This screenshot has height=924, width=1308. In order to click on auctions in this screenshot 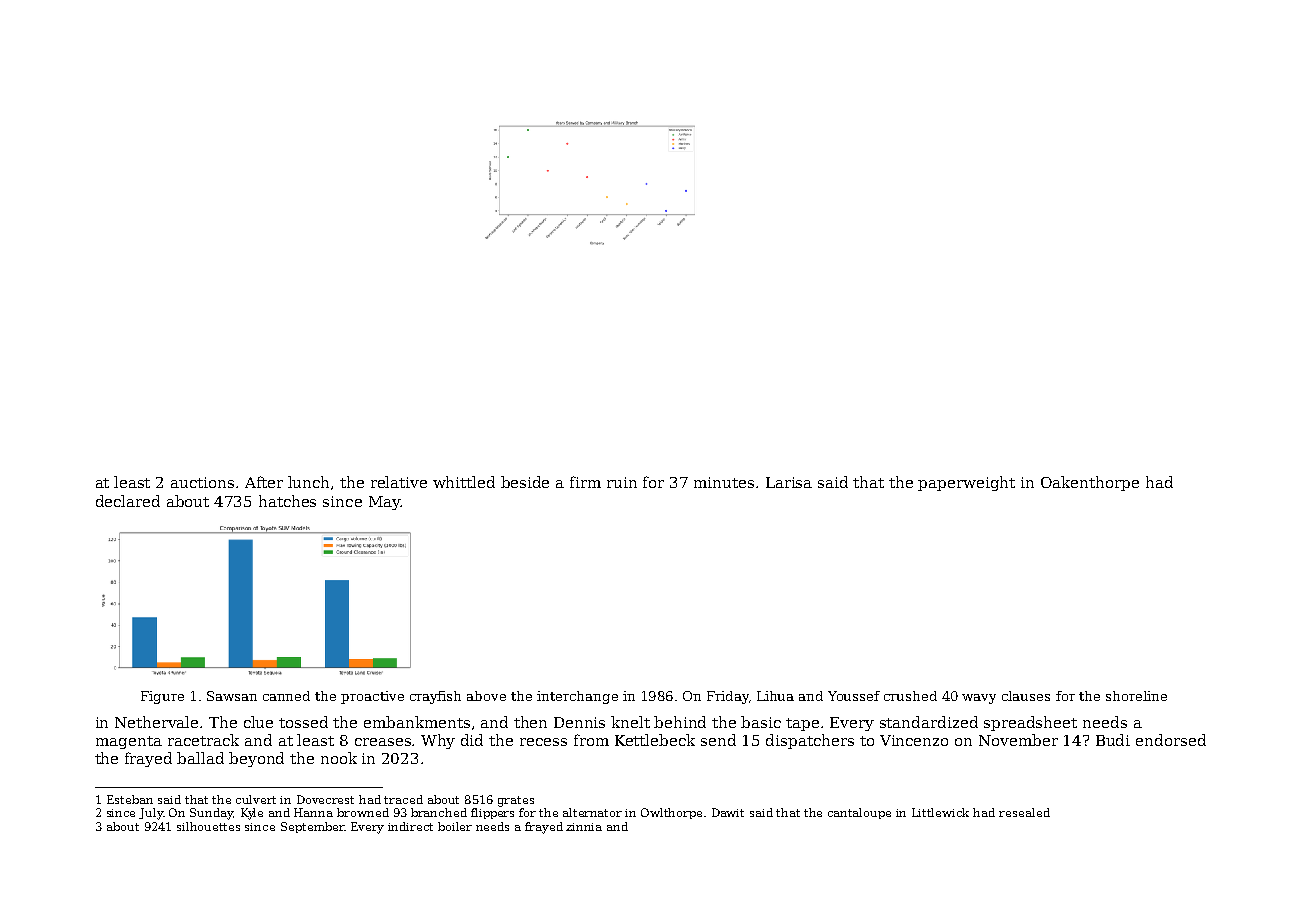, I will do `click(202, 482)`.
